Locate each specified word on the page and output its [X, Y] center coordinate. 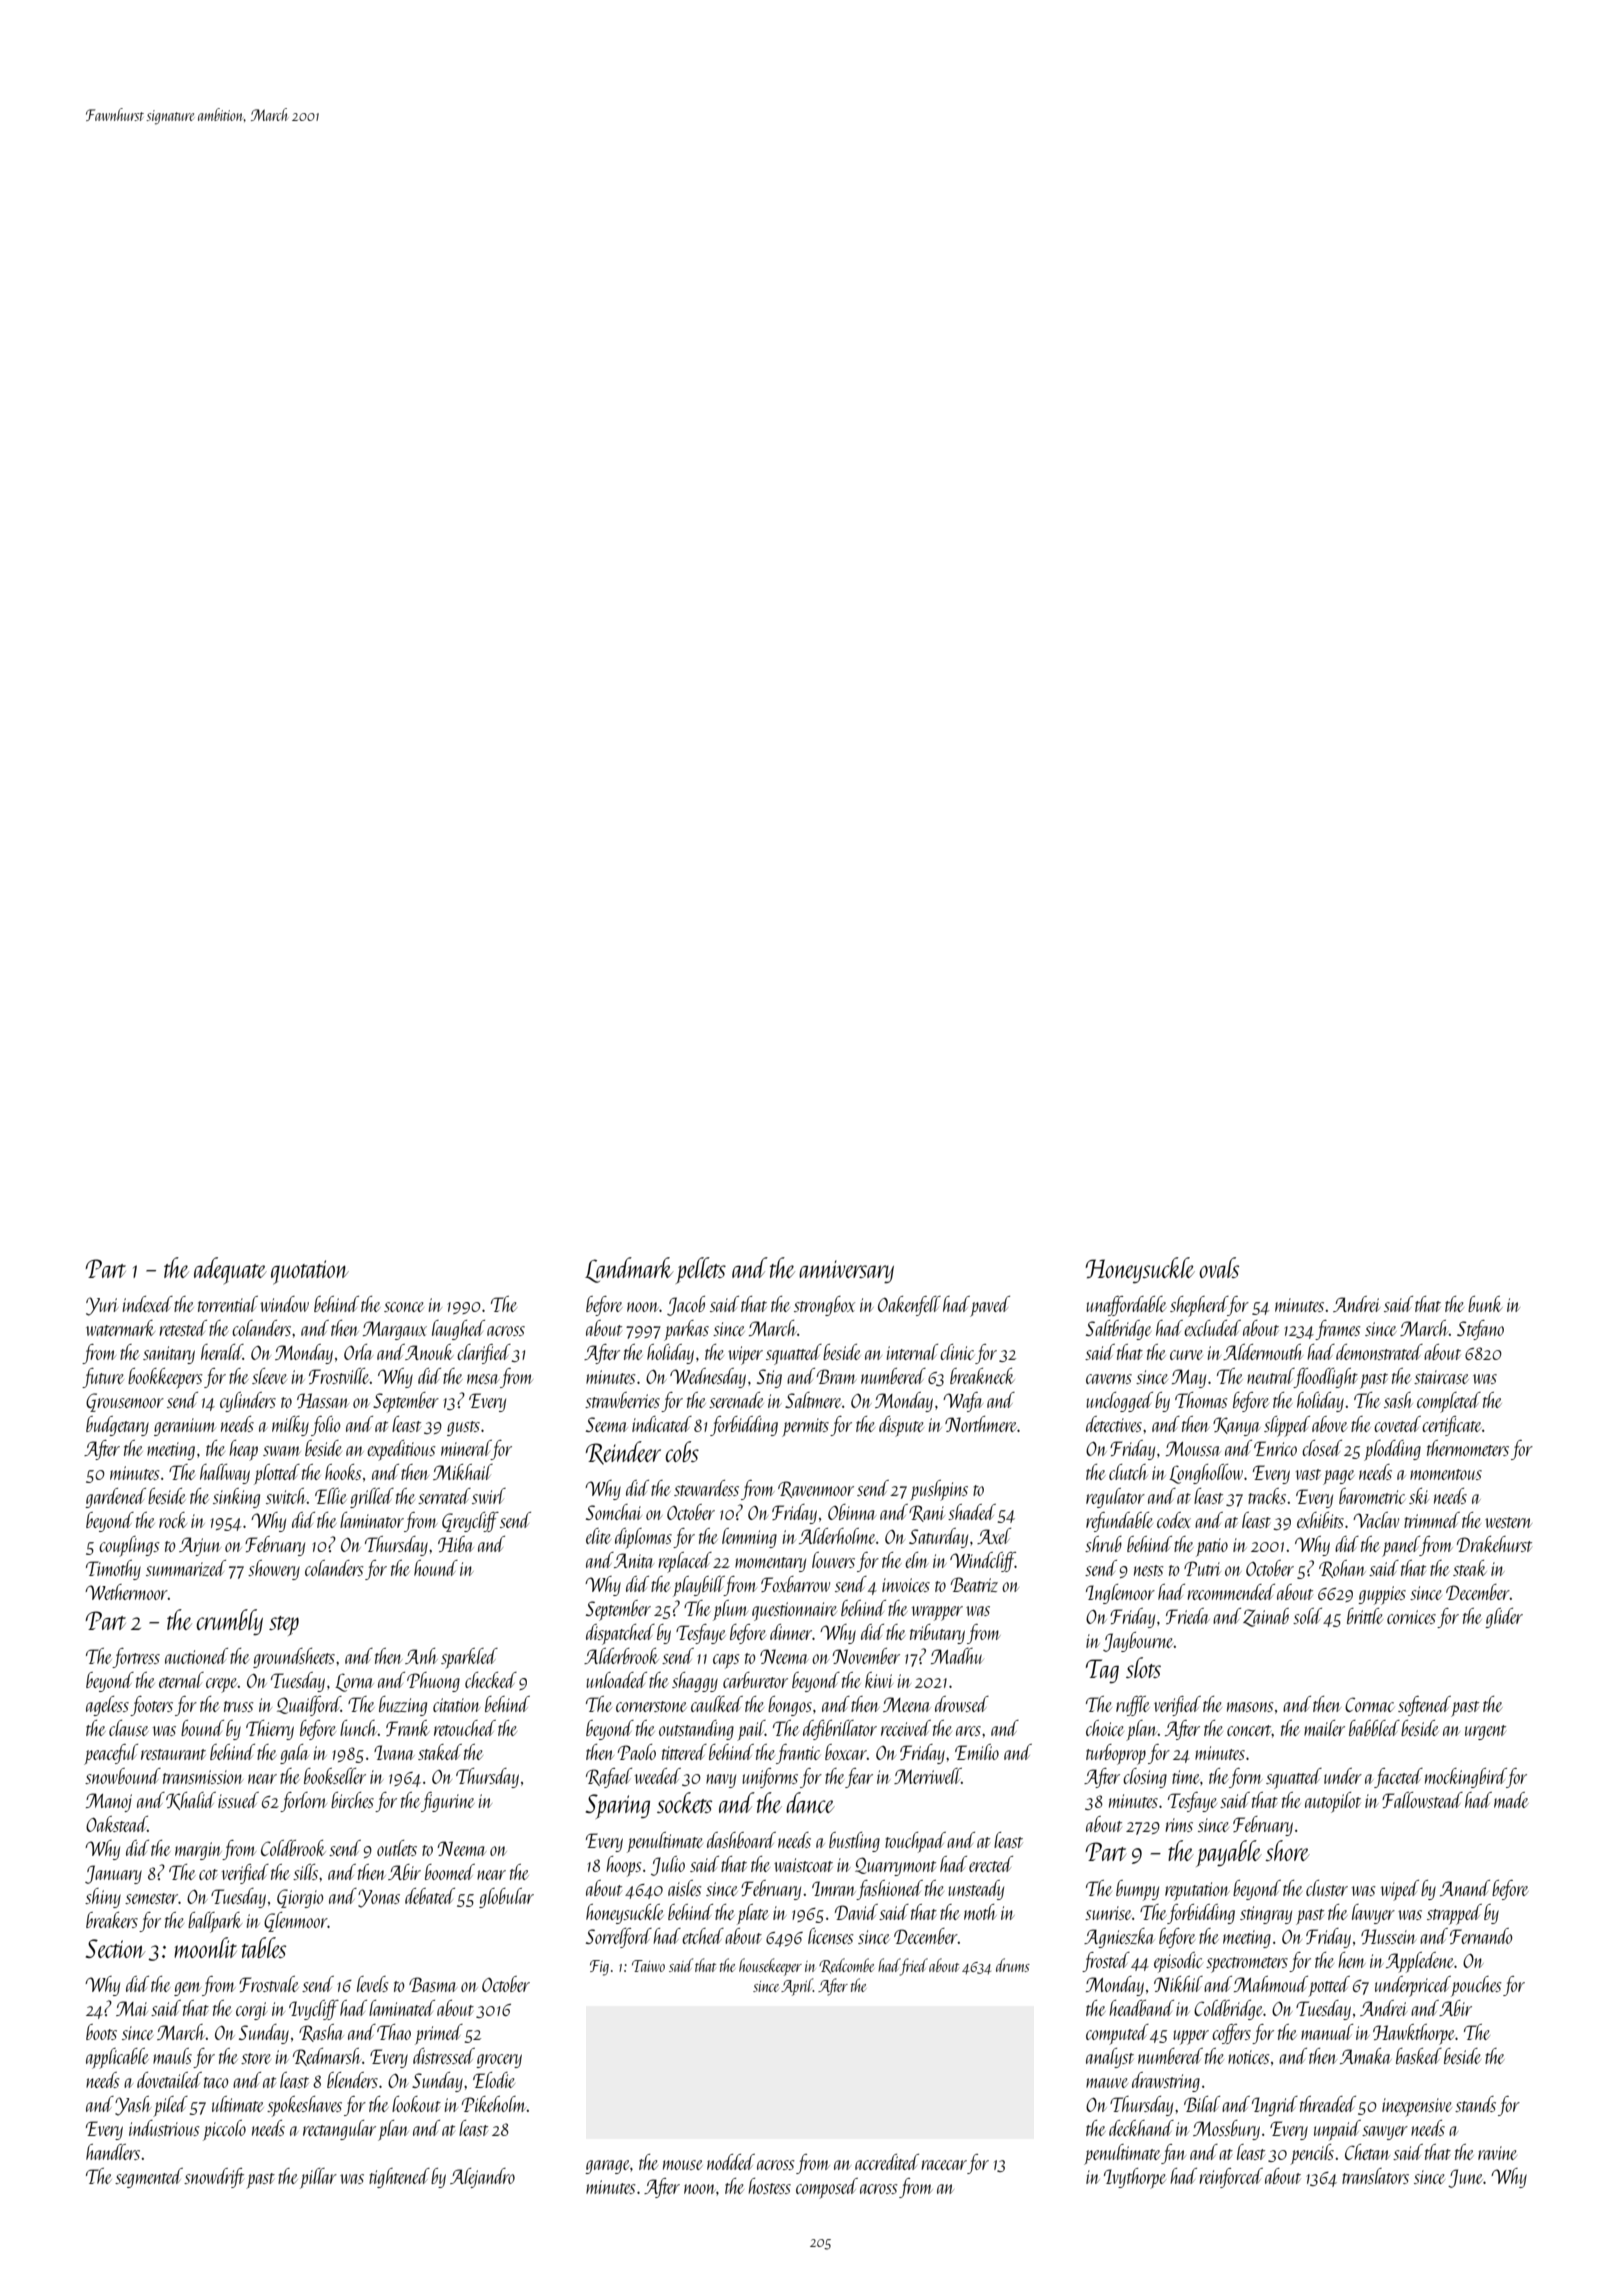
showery [274, 1570]
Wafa [963, 1402]
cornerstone [651, 1706]
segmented [149, 2178]
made [1511, 1800]
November [866, 1656]
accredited [887, 2162]
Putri [1202, 1568]
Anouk [429, 1352]
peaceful [111, 1754]
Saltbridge [1119, 1330]
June [1466, 2178]
